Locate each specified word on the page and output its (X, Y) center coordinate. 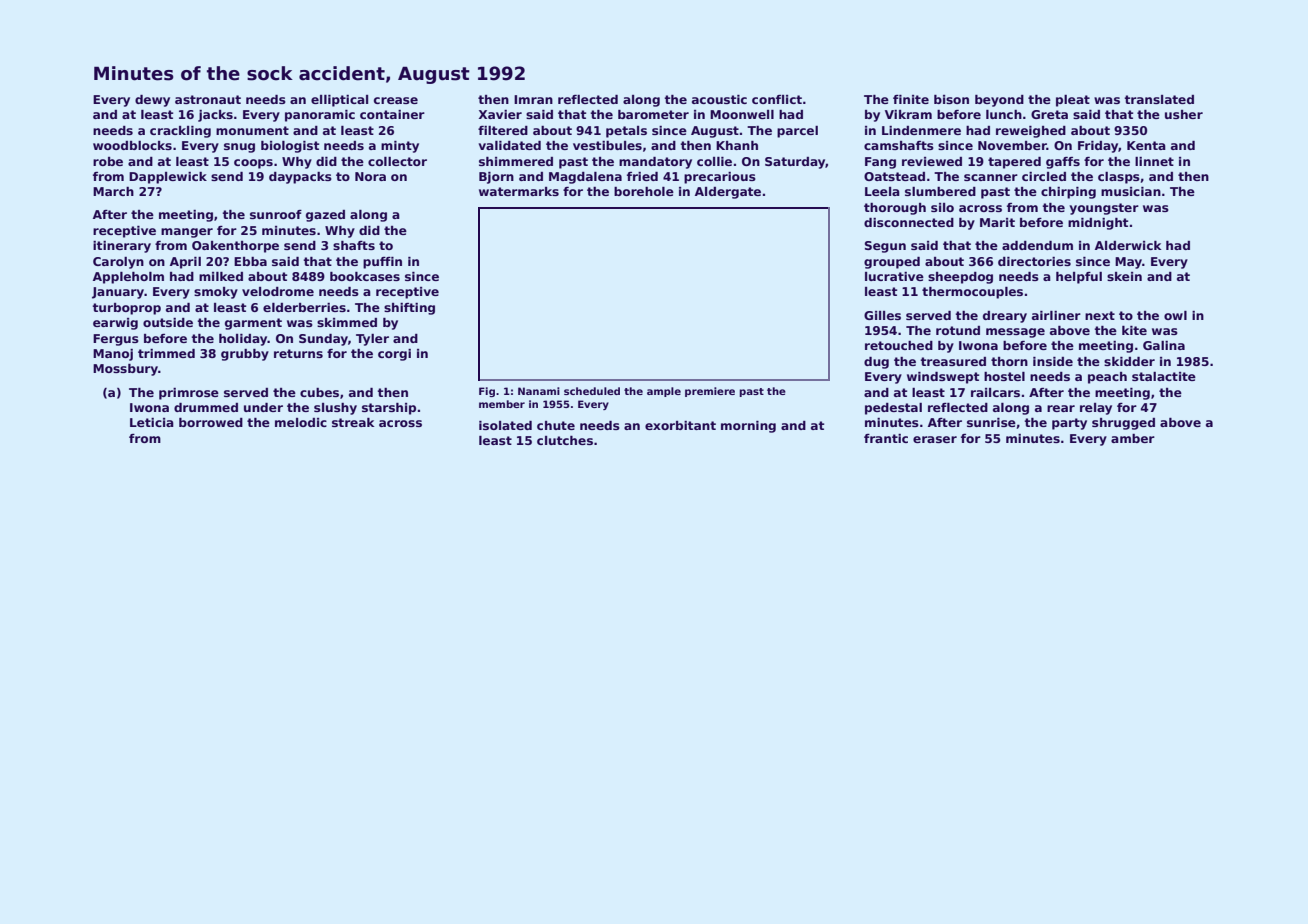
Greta (1049, 114)
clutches (565, 440)
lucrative (894, 276)
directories (1034, 261)
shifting (409, 309)
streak (353, 422)
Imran (533, 99)
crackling (180, 132)
